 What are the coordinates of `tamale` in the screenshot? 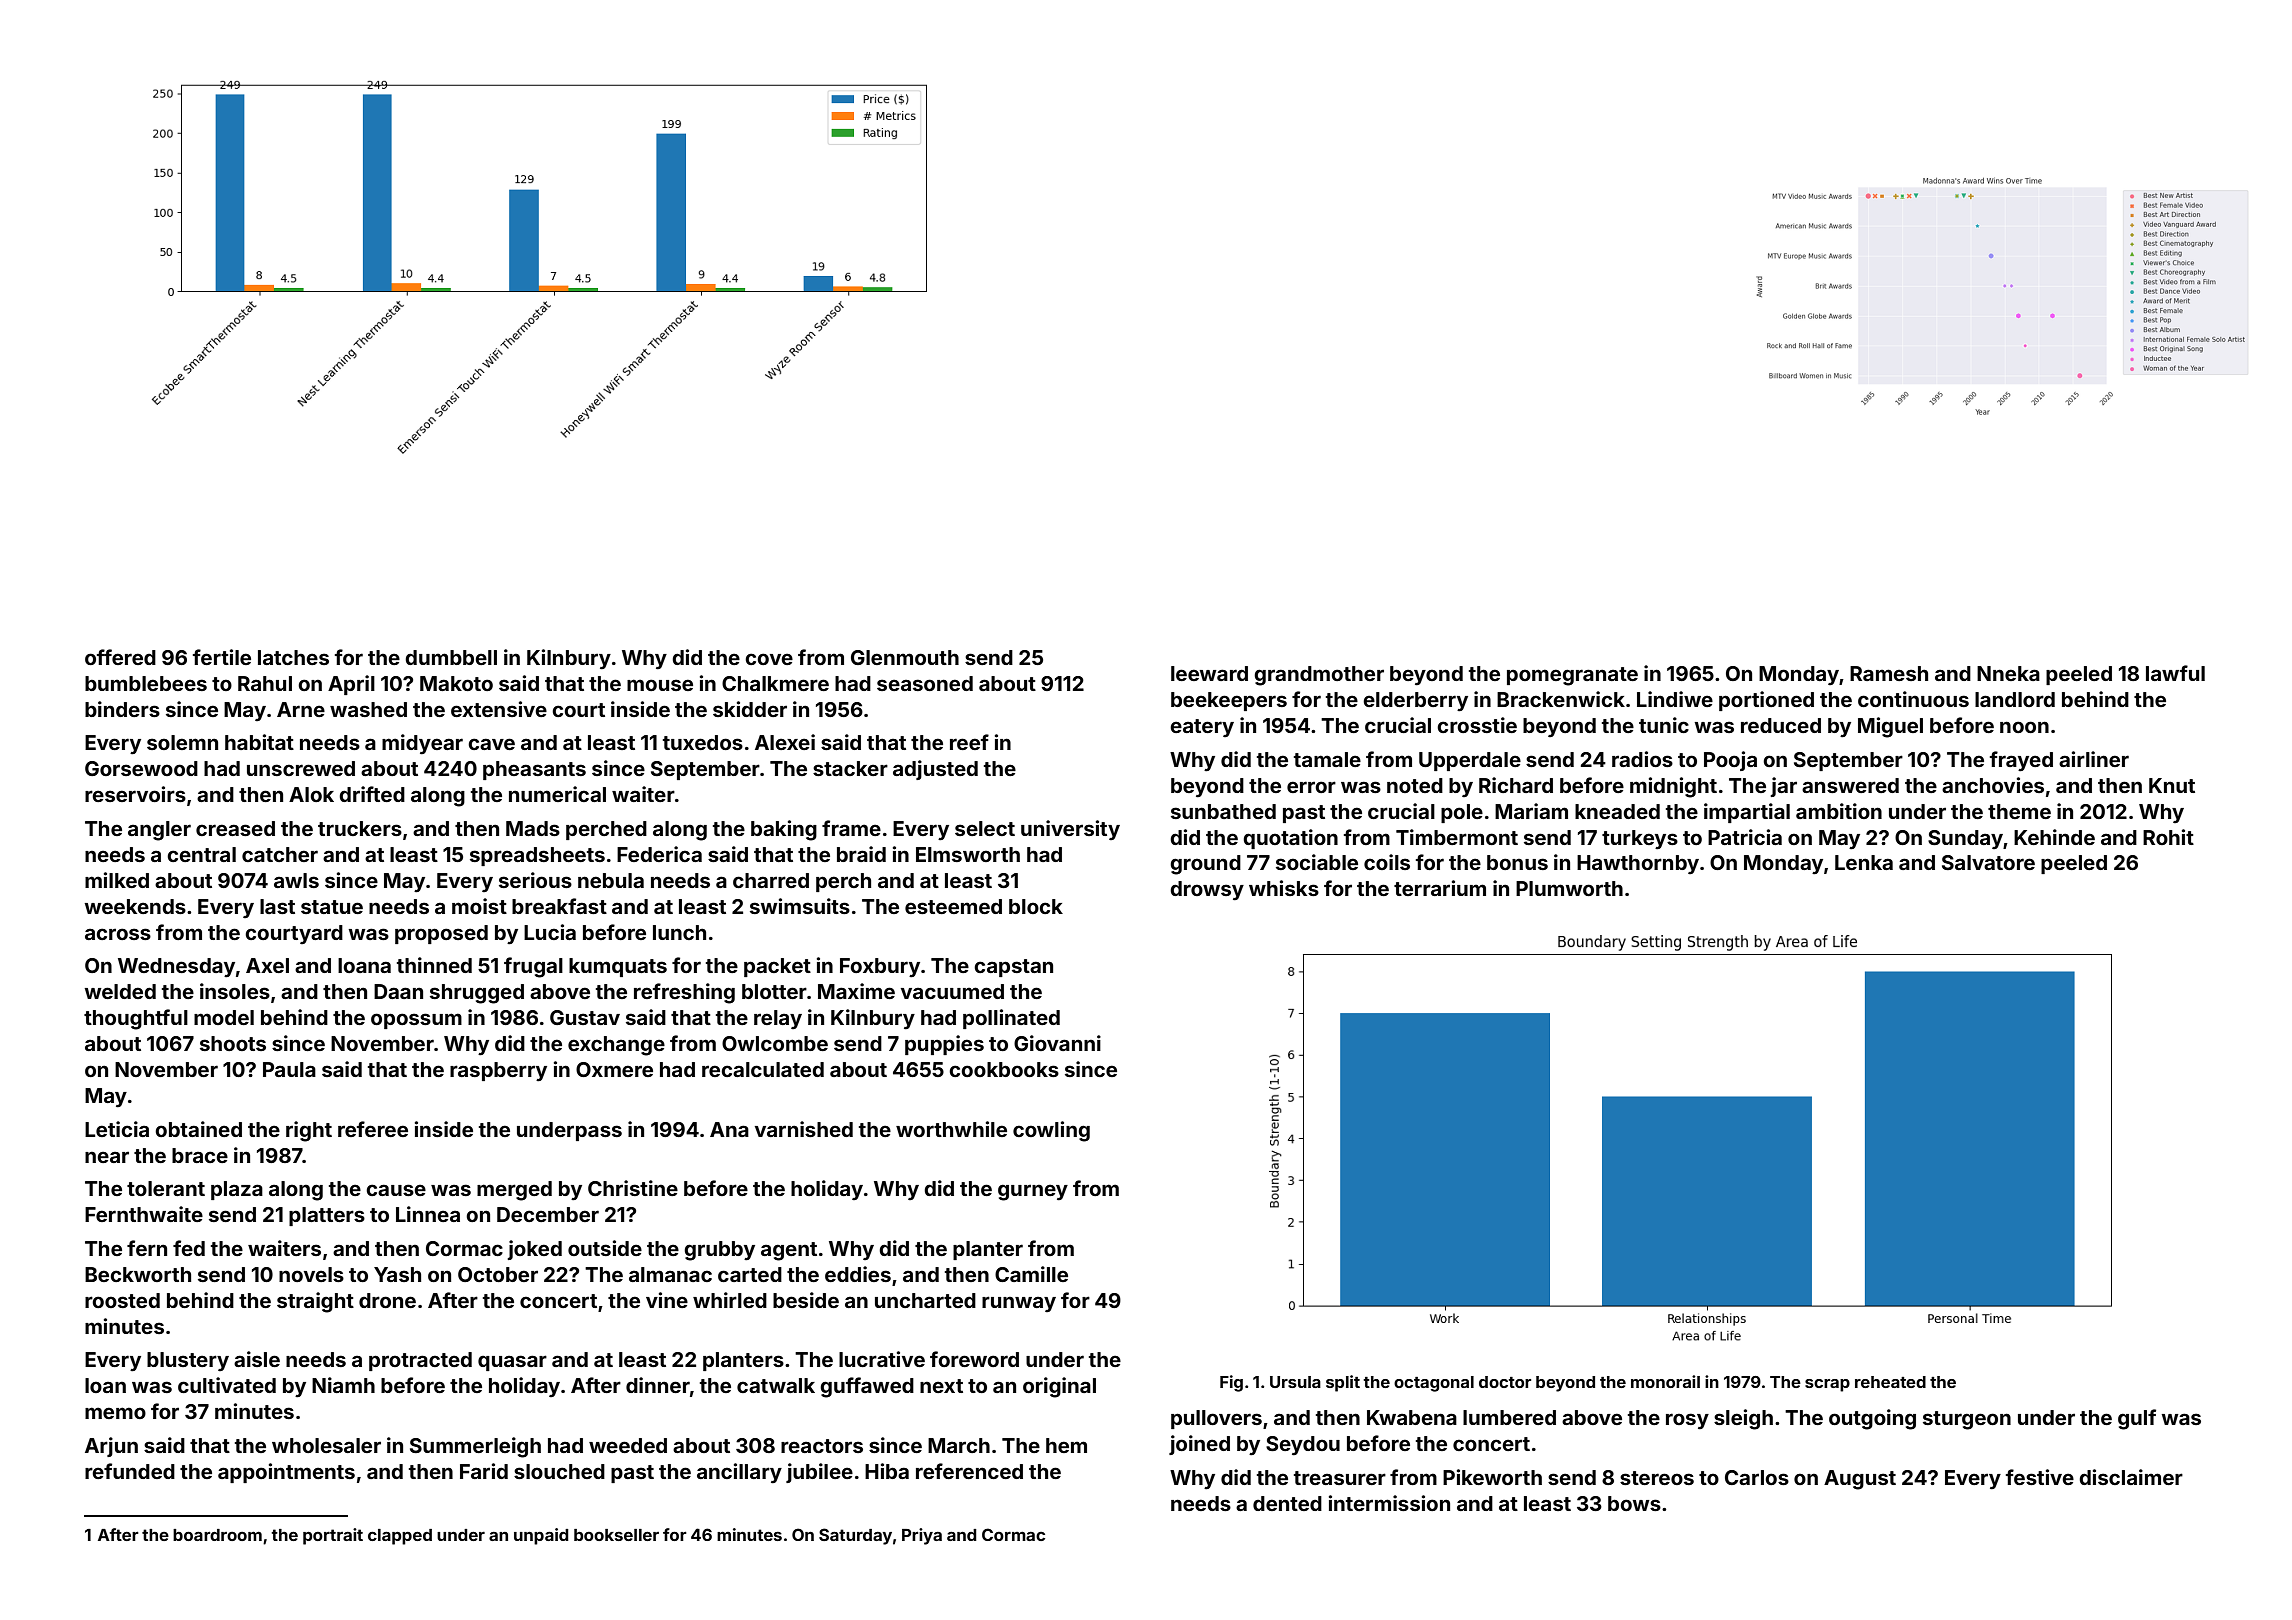 It's located at (1327, 759).
